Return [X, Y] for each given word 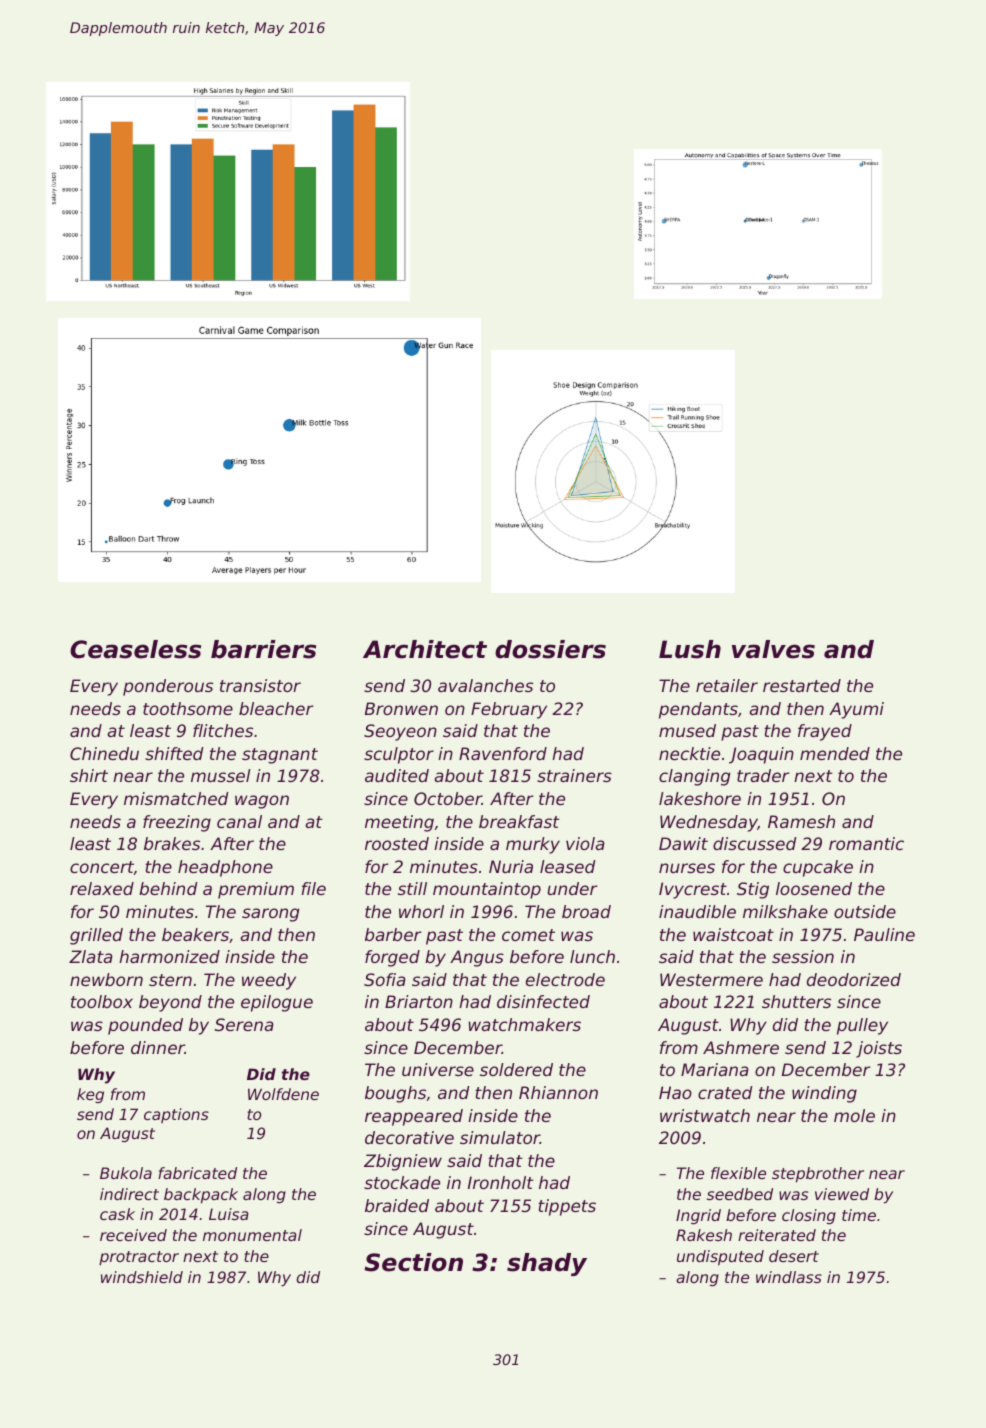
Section [413, 1262]
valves [773, 649]
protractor [139, 1258]
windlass [789, 1277]
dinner [158, 1047]
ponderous [168, 687]
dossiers [550, 649]
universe [438, 1069]
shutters [796, 1001]
